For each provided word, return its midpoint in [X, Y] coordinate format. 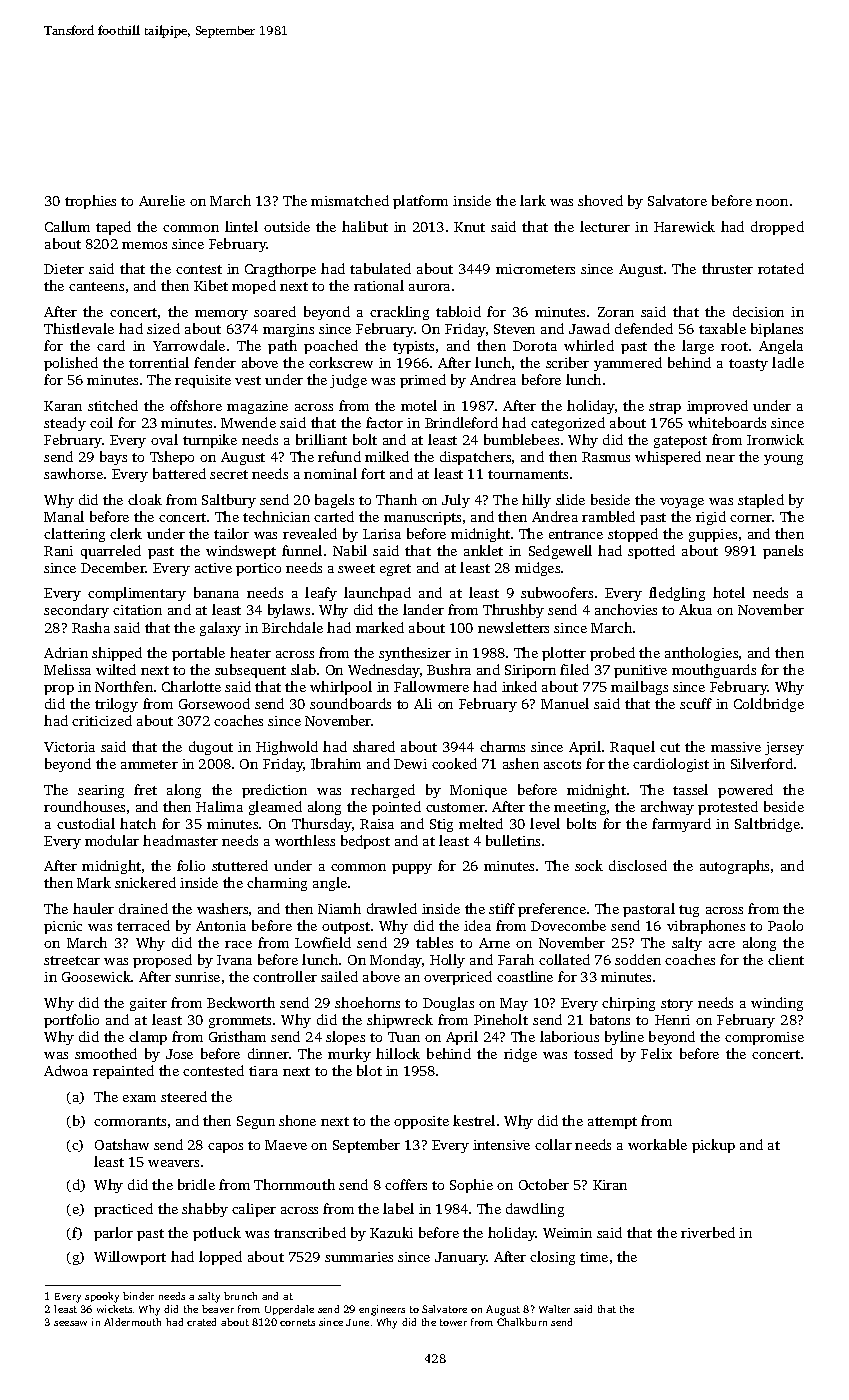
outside [287, 226]
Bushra [449, 669]
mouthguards [714, 671]
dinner [268, 1053]
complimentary [137, 594]
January [461, 1258]
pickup [713, 1146]
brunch [240, 1296]
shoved [600, 200]
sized [163, 328]
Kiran [610, 1185]
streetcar [72, 960]
